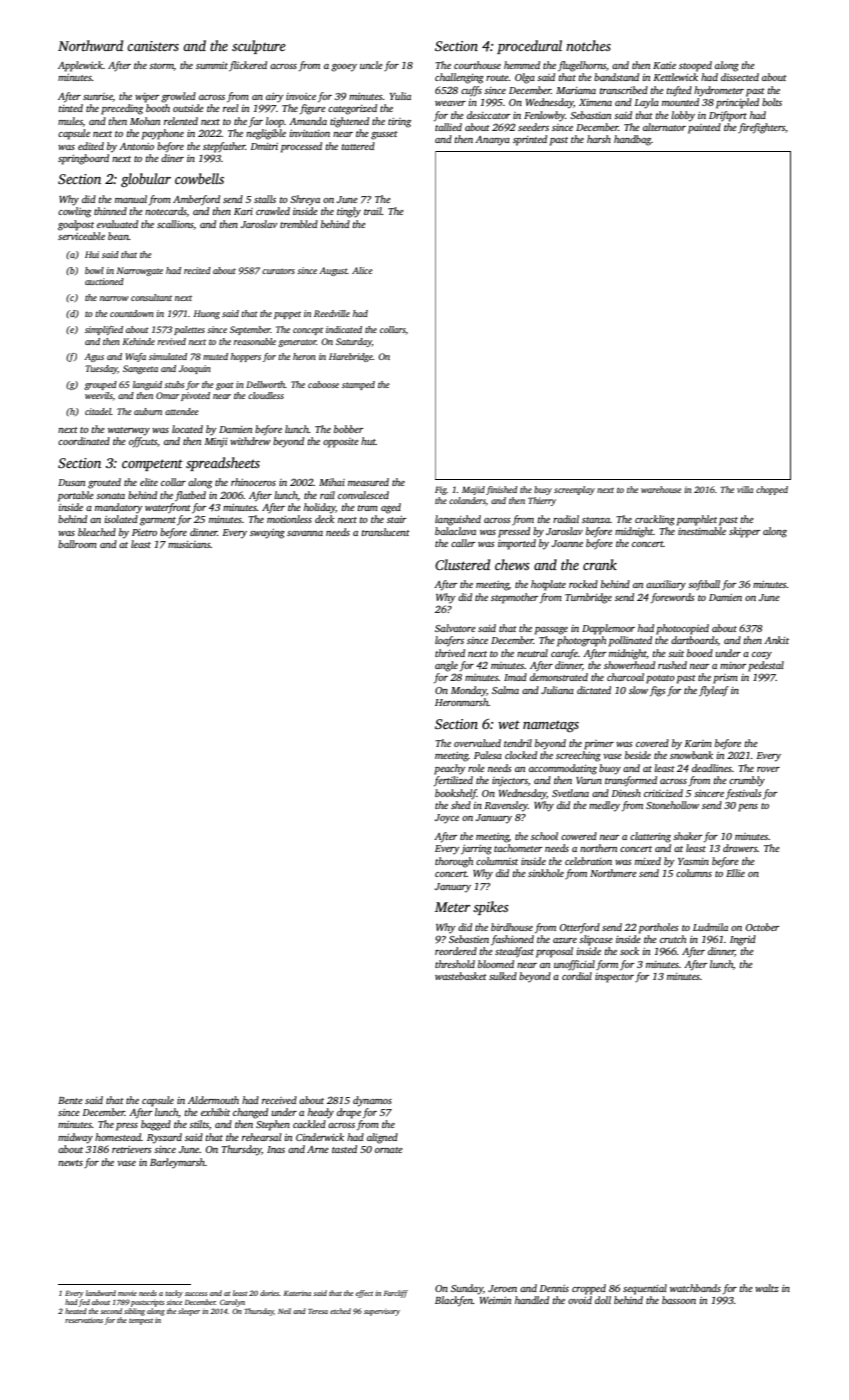 This page has height=1400, width=849. I want to click on tingly, so click(349, 212).
